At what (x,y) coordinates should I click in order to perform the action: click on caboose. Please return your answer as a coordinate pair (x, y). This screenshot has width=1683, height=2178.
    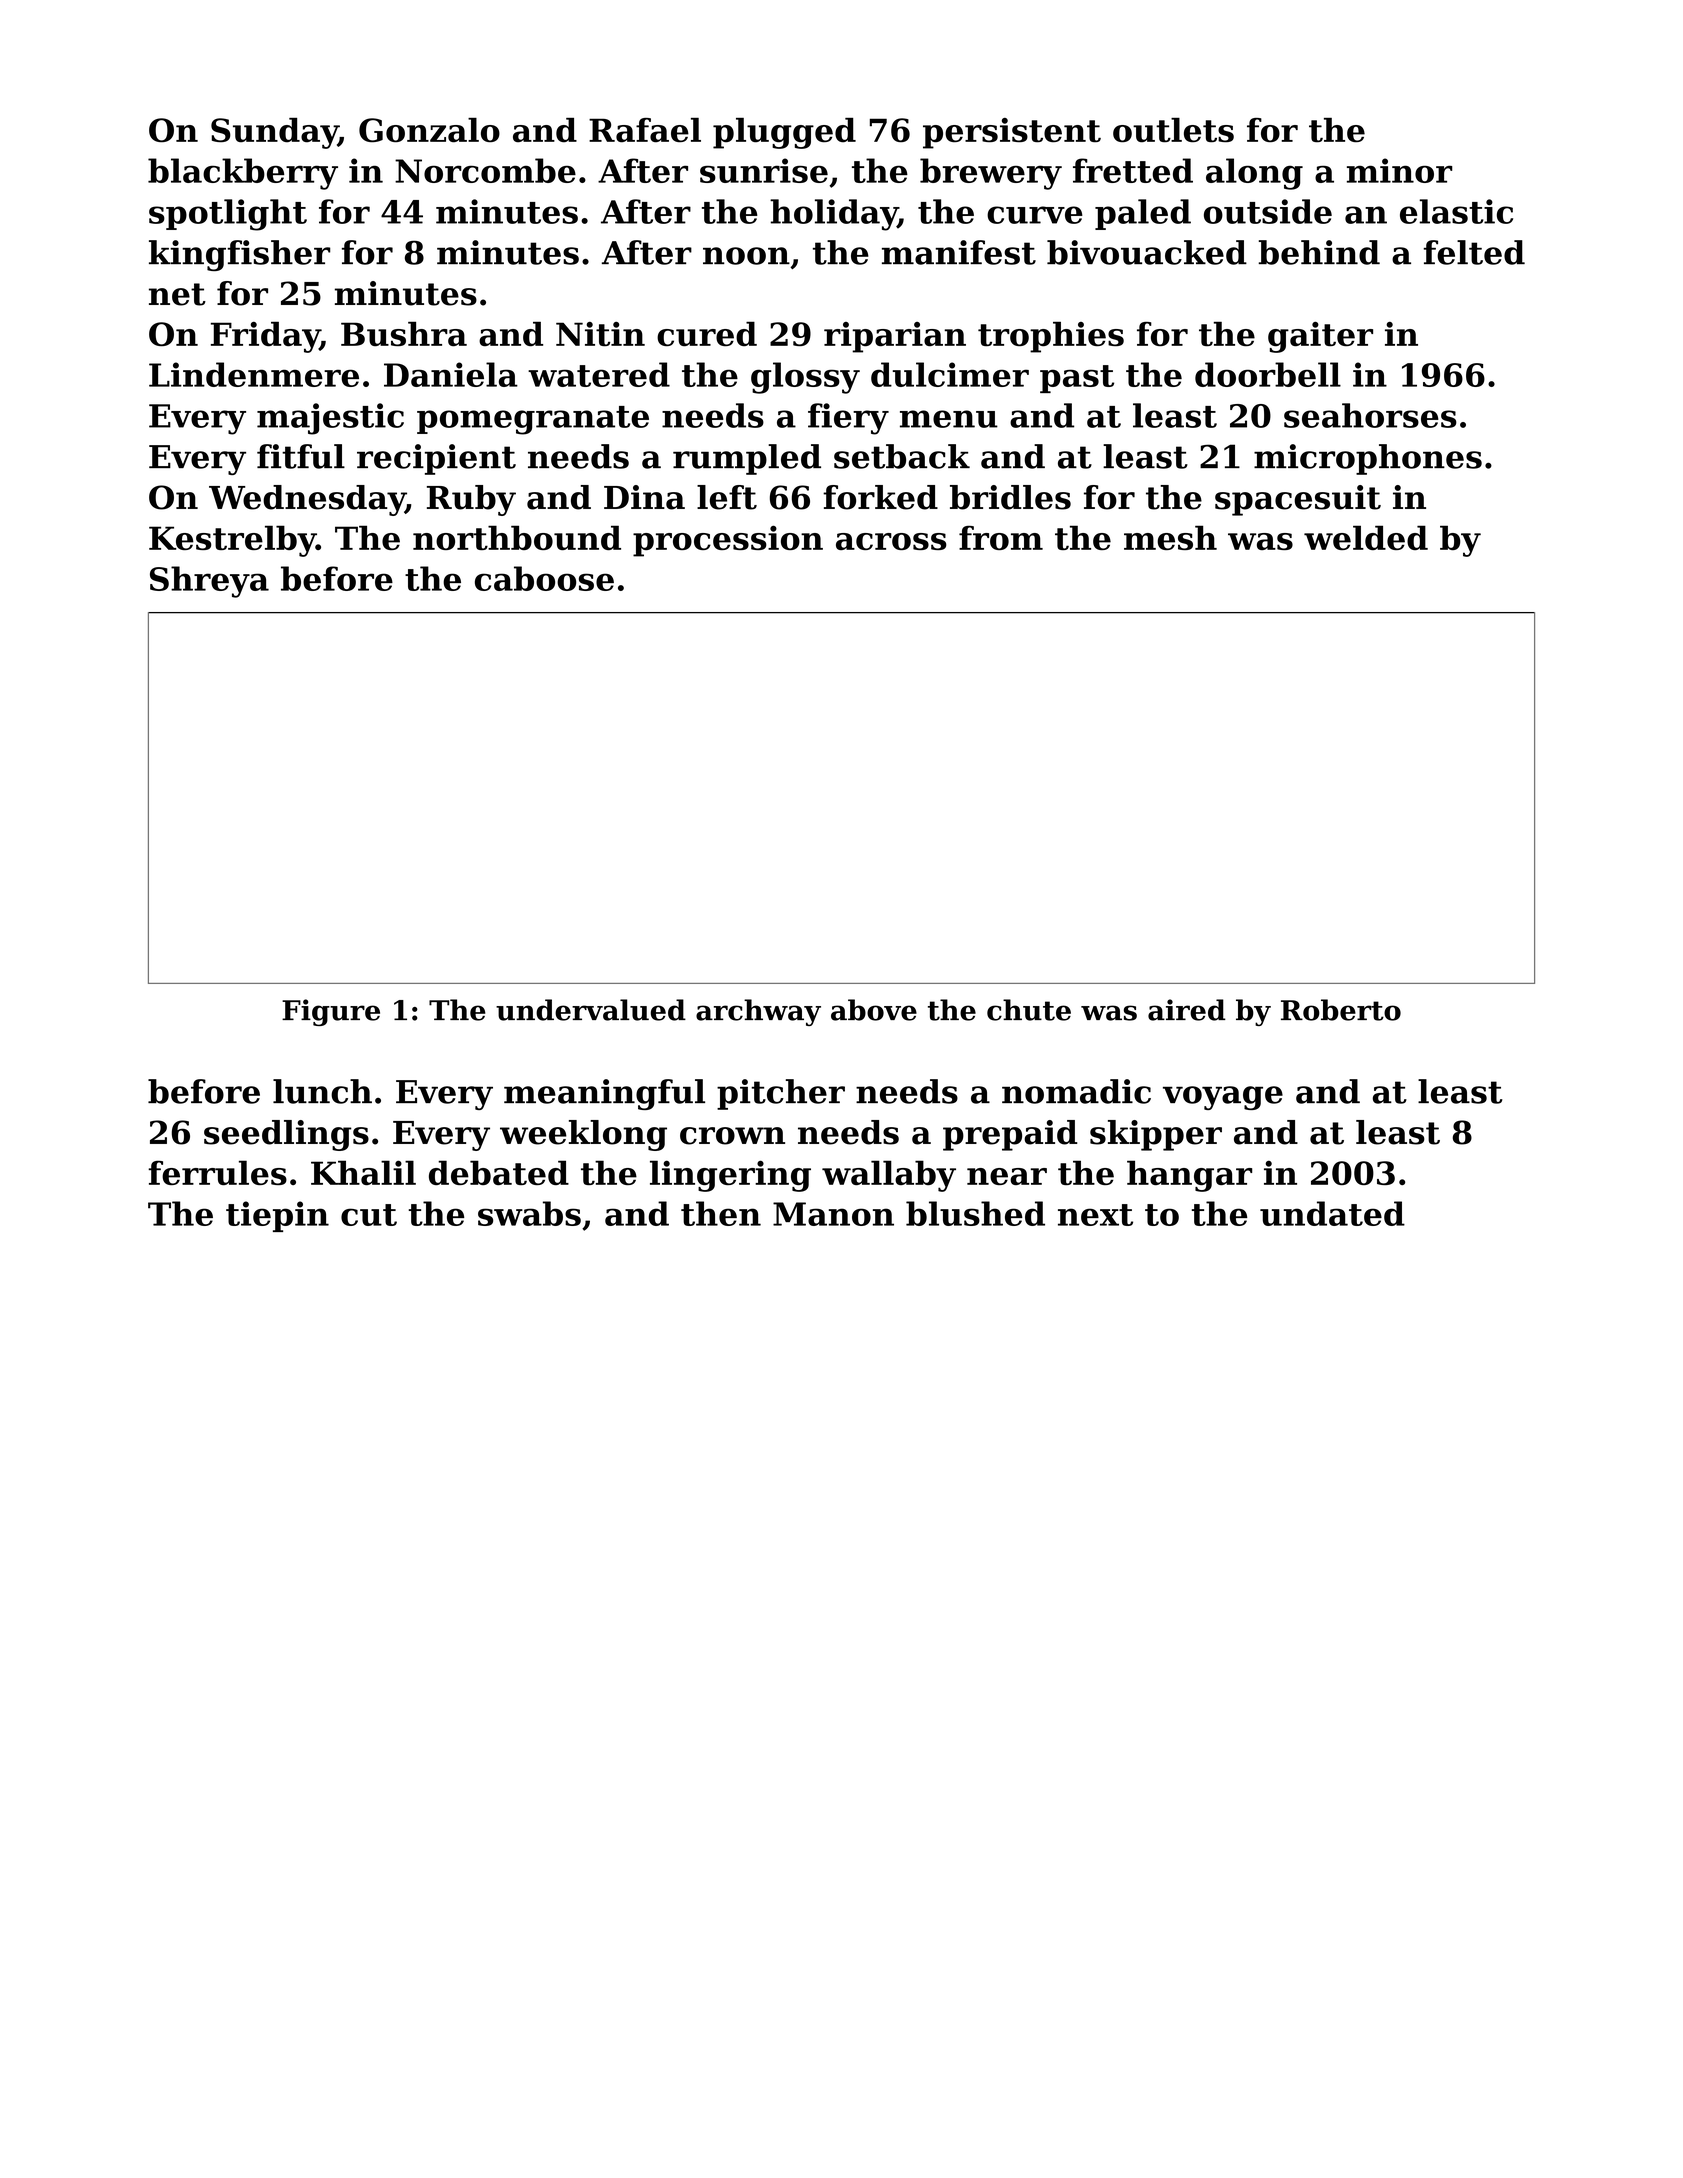
    Looking at the image, I should click on (544, 578).
